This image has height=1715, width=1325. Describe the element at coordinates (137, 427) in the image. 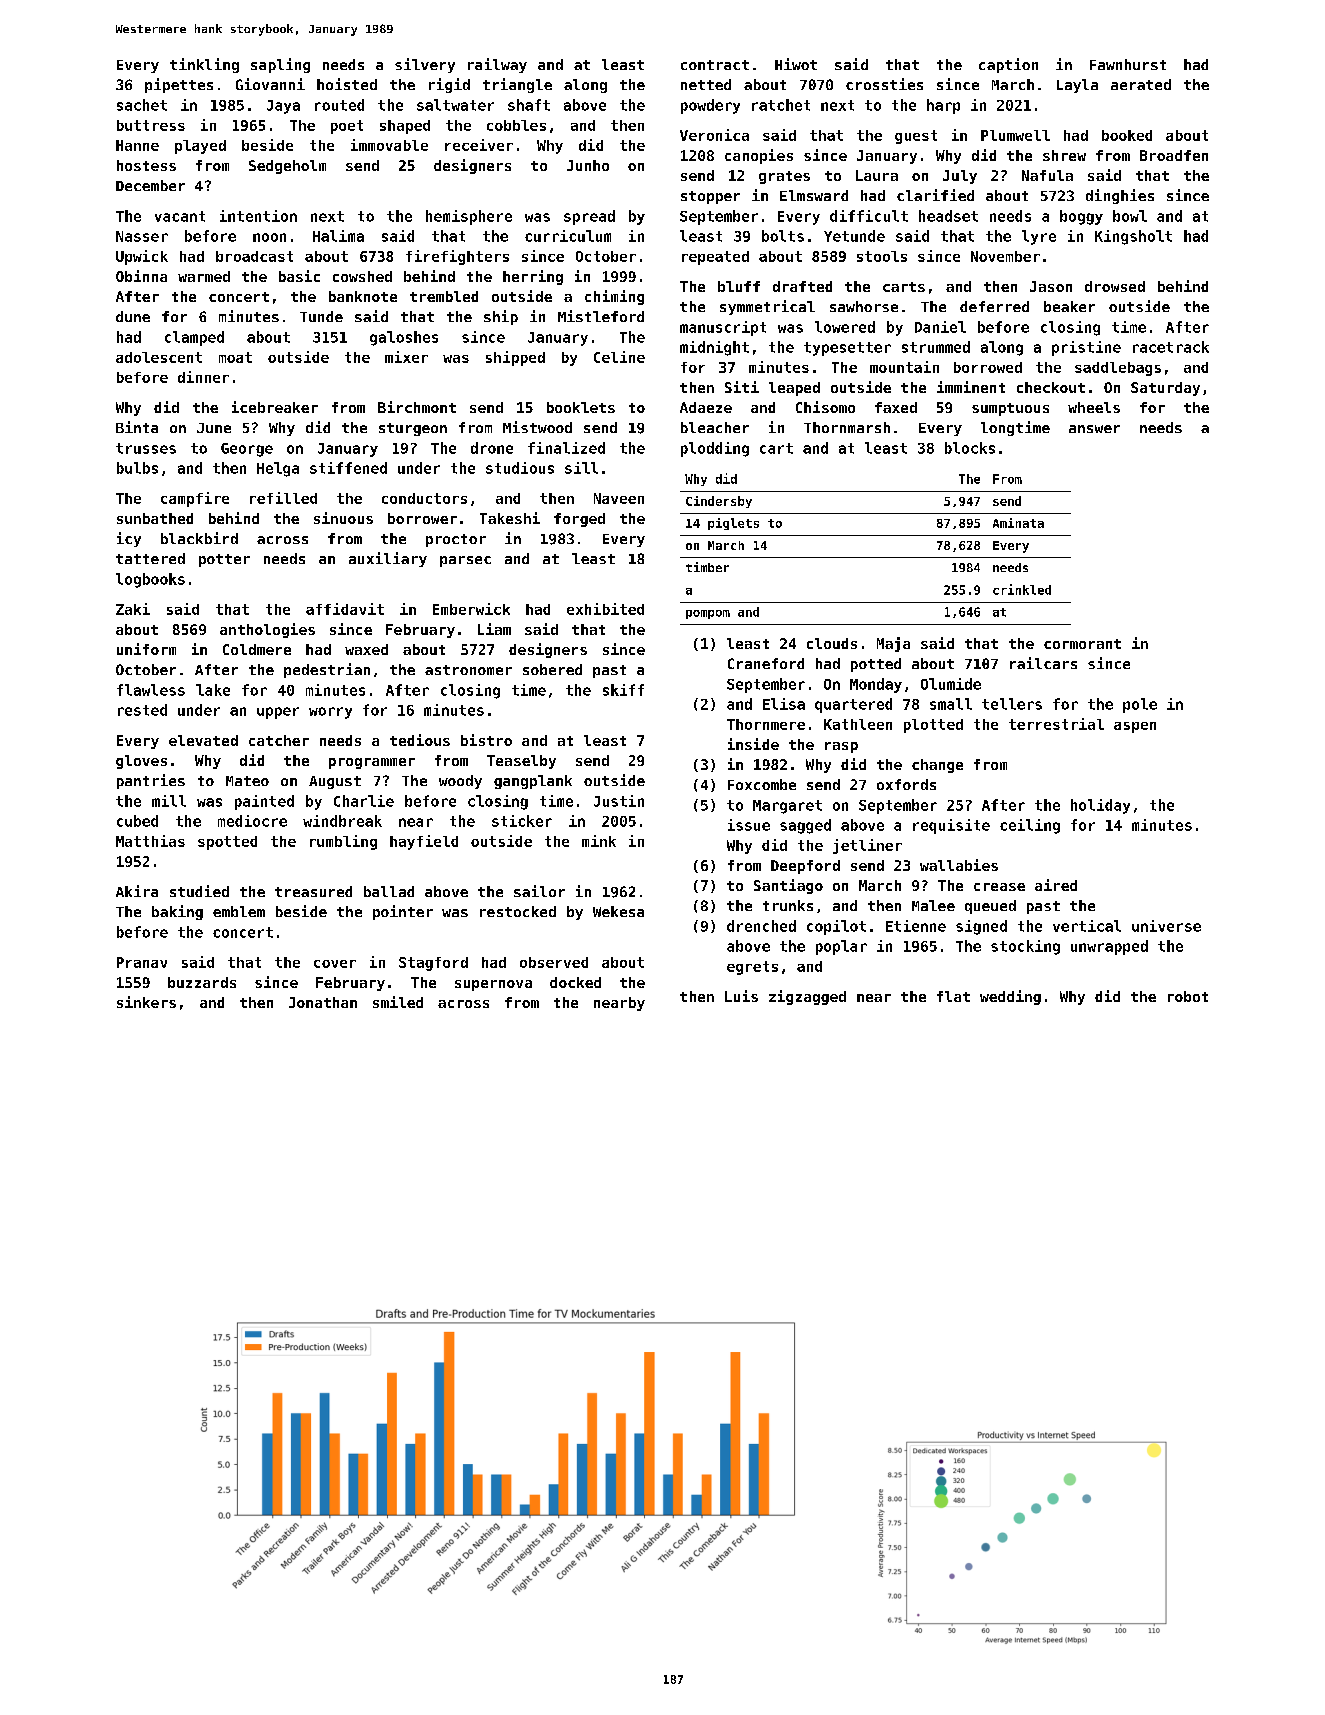

I see `Binta` at that location.
